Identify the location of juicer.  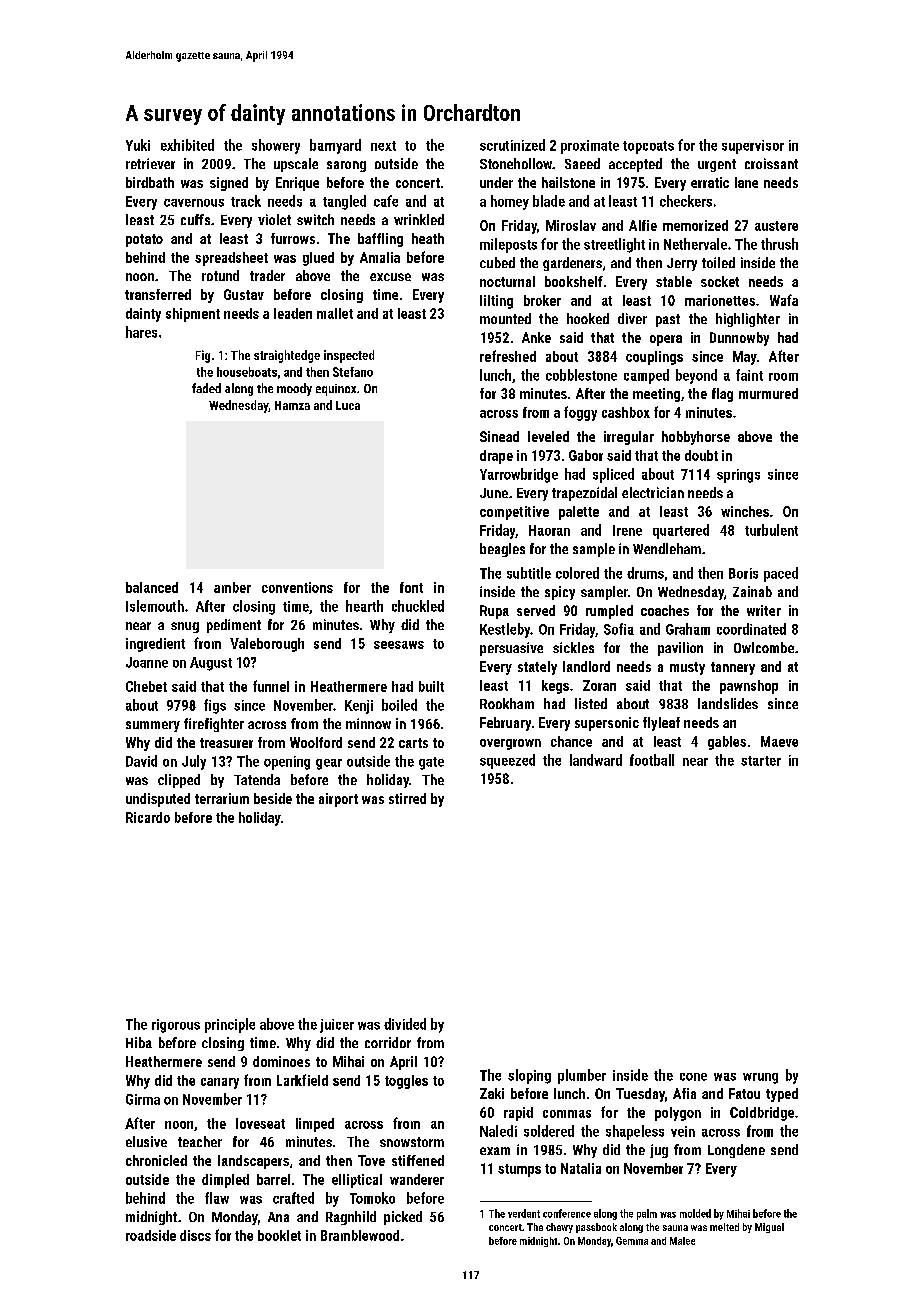
(337, 1026).
